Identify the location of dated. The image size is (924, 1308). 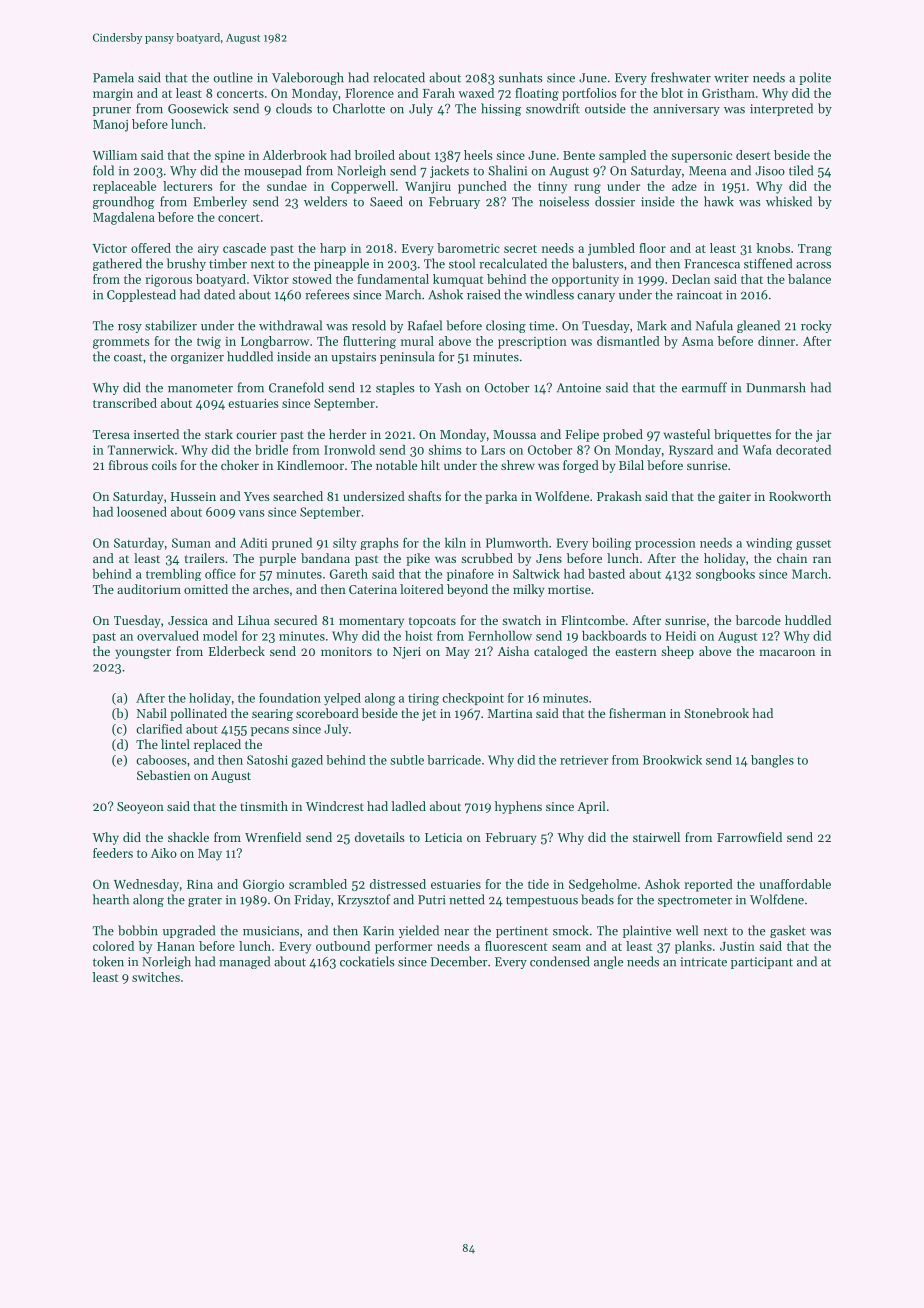
(219, 294).
